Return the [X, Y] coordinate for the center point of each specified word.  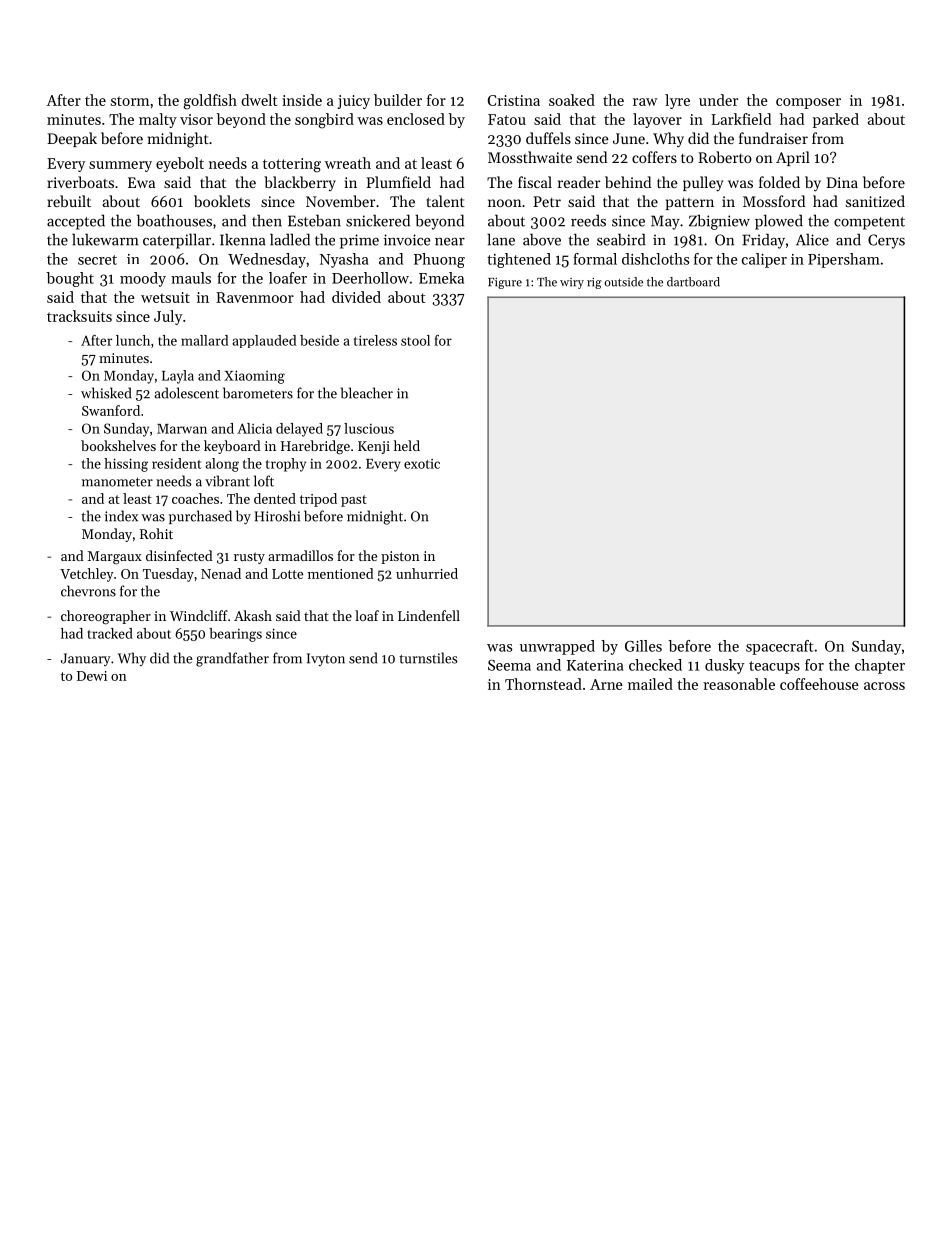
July [168, 317]
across [884, 686]
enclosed [416, 119]
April [793, 158]
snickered [378, 220]
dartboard [693, 282]
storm [130, 101]
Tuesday [168, 575]
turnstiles [428, 658]
